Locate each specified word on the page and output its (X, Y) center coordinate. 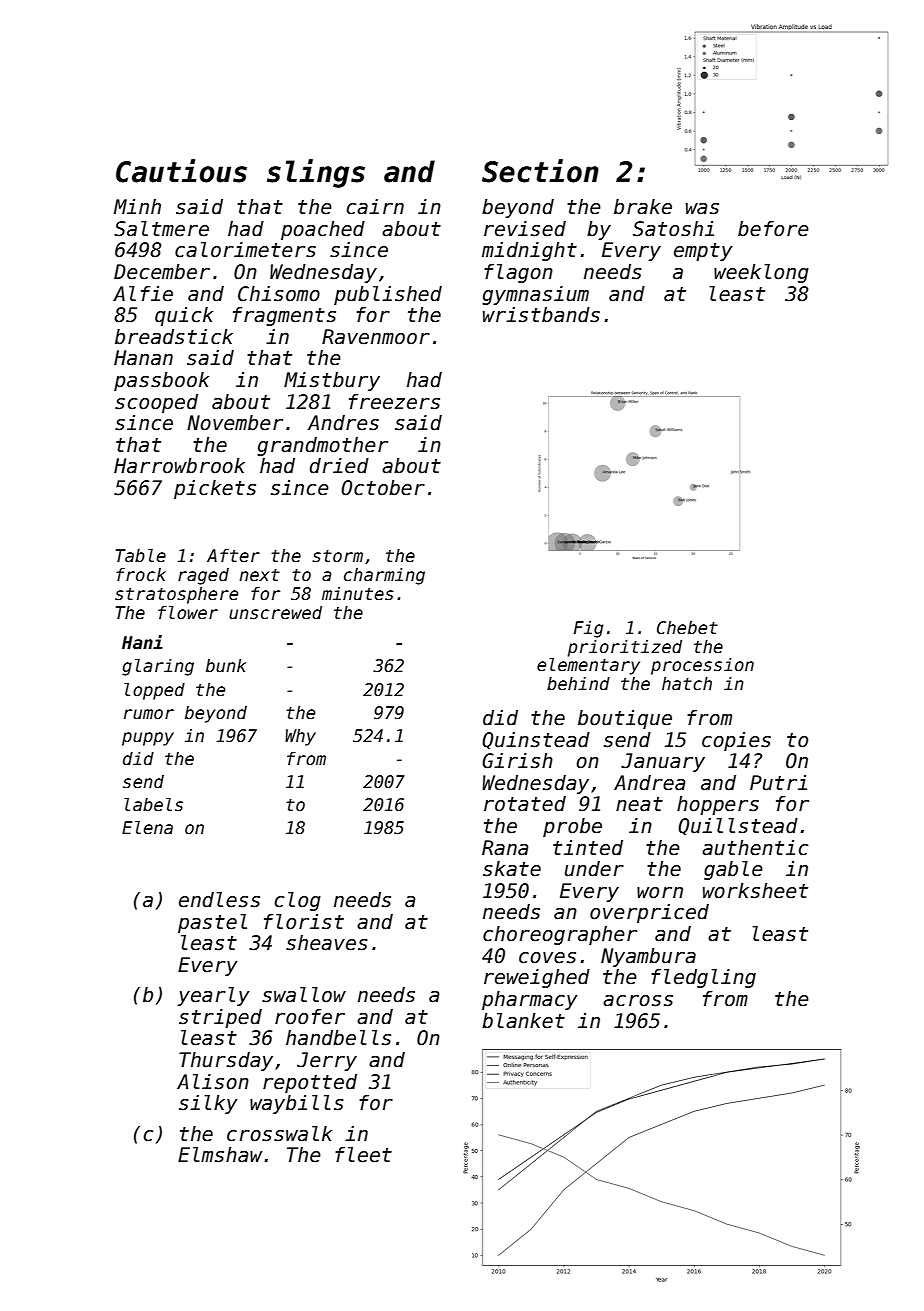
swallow (304, 995)
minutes (358, 594)
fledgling (703, 978)
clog (298, 901)
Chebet (687, 628)
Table (141, 556)
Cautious (181, 171)
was (702, 209)
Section (540, 171)
